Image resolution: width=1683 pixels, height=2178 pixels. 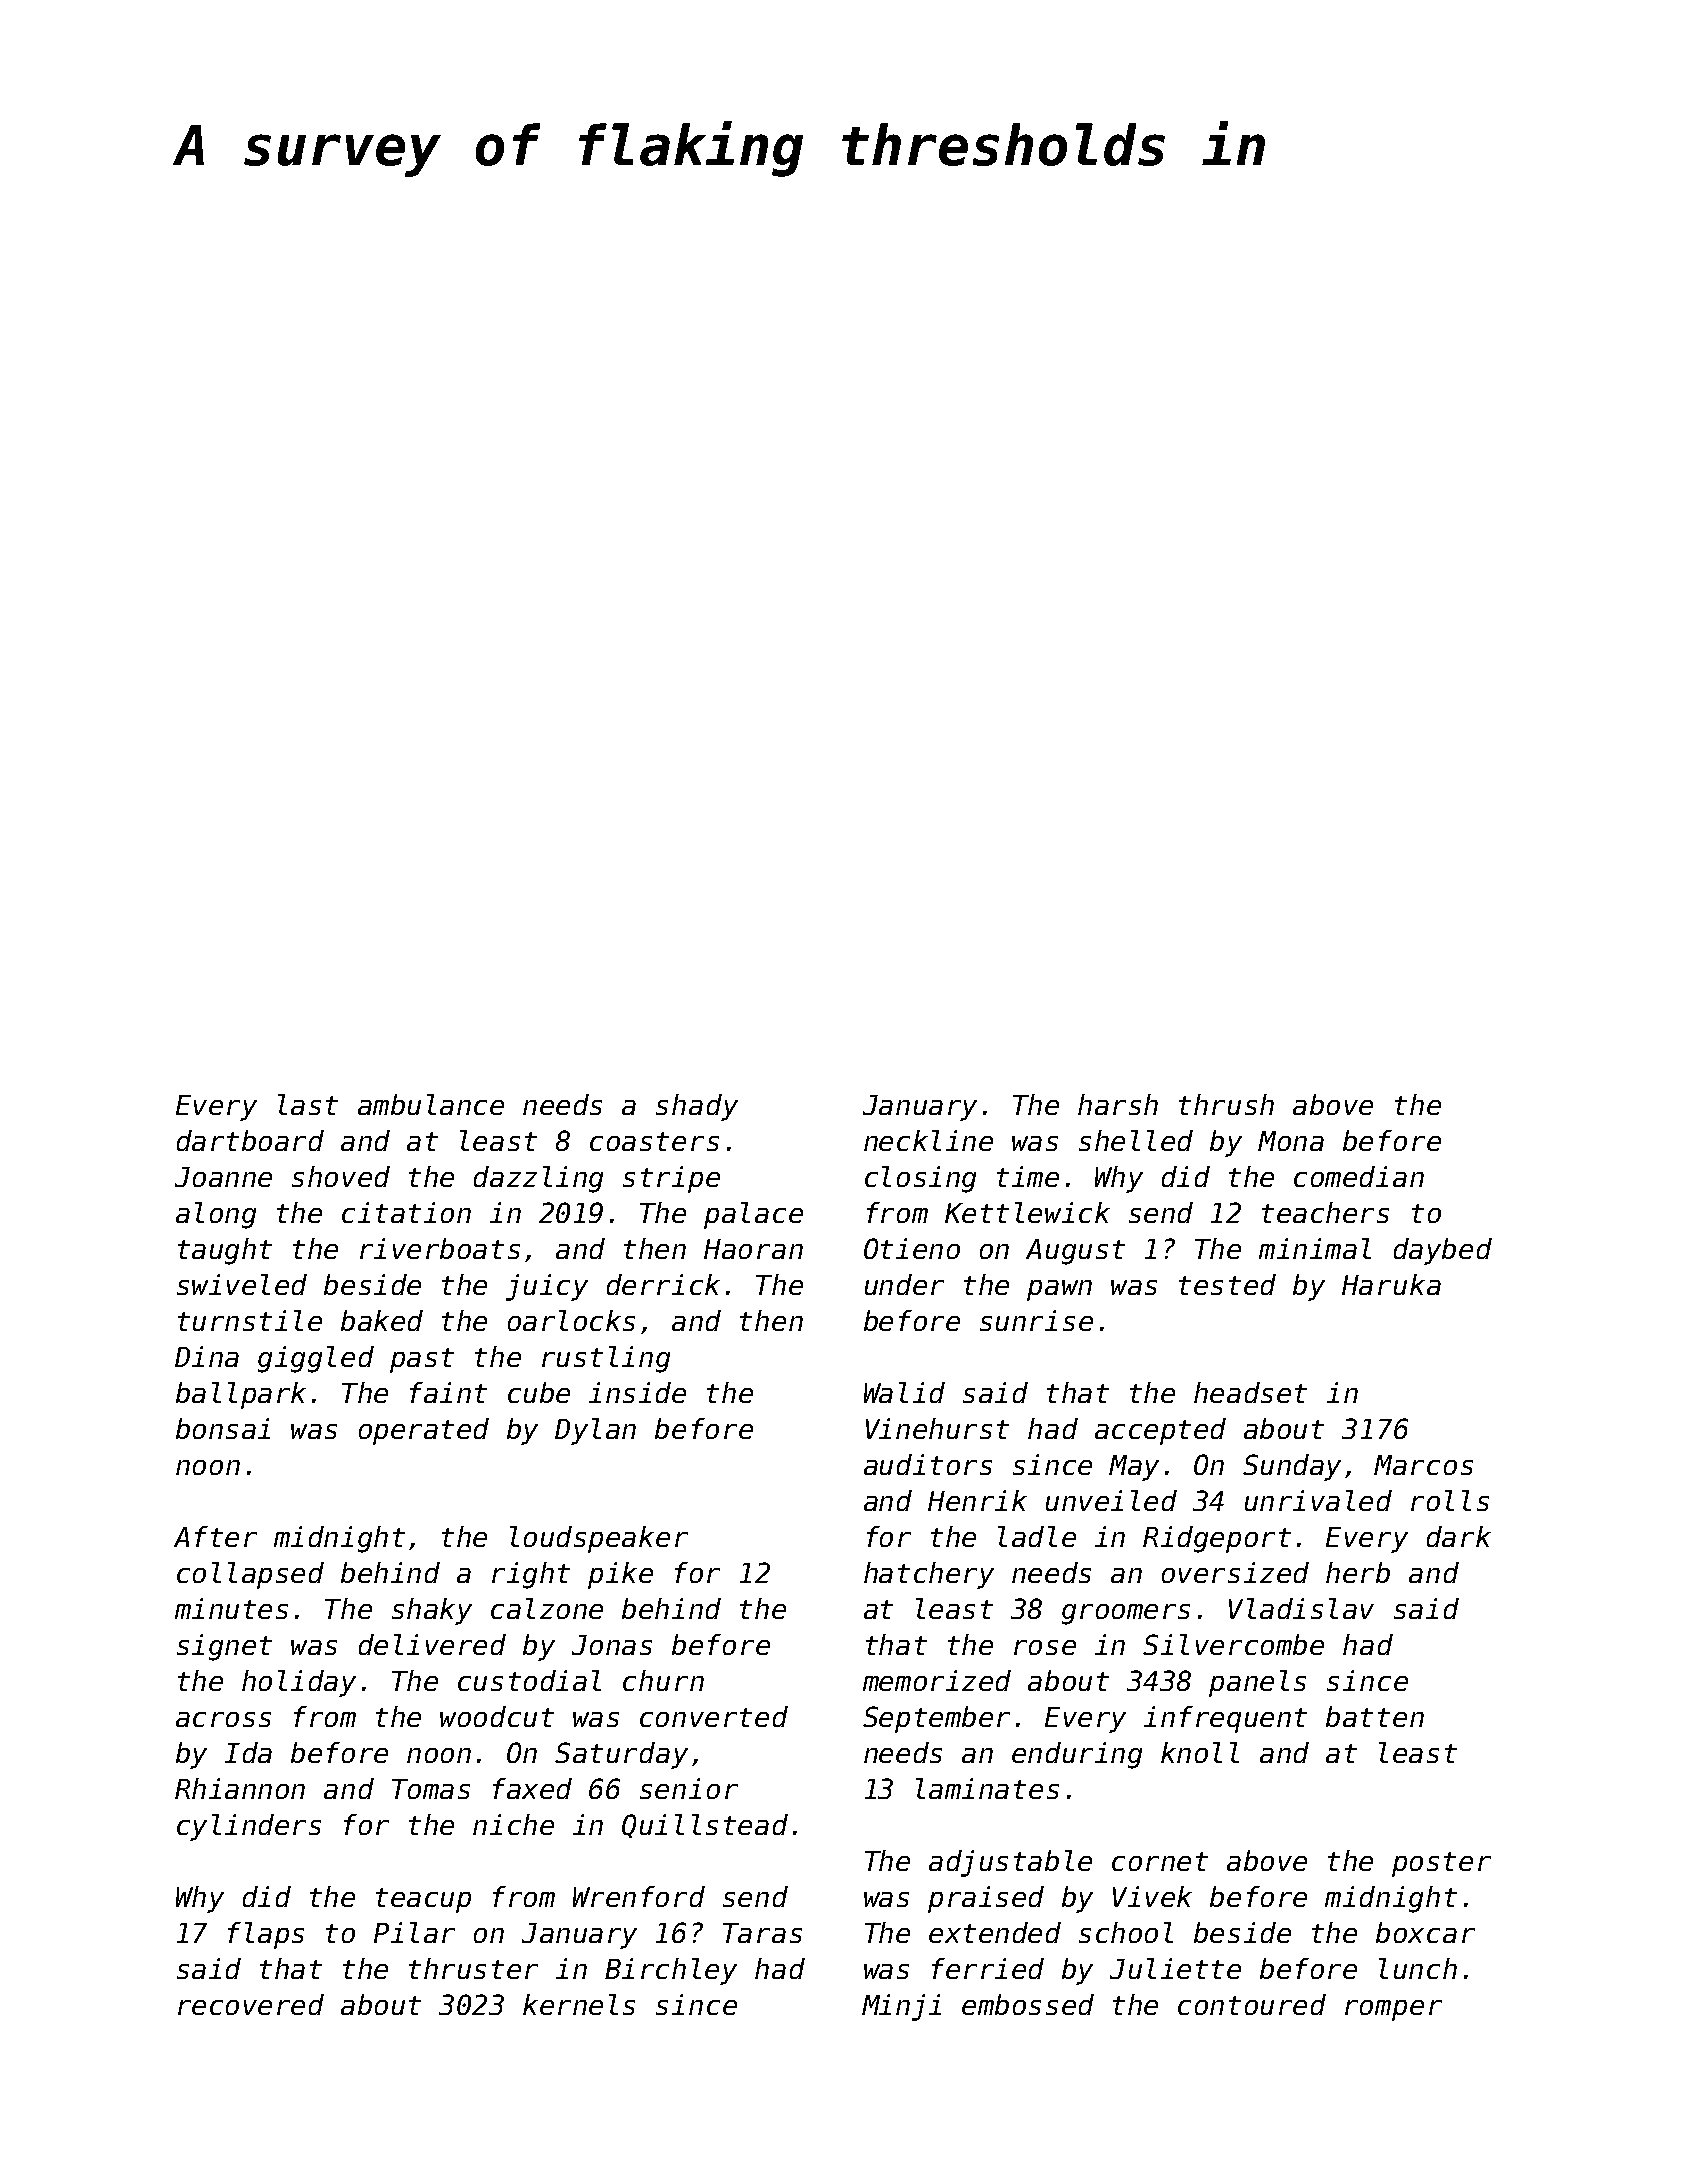 What do you see at coordinates (251, 2004) in the screenshot?
I see `recovered` at bounding box center [251, 2004].
